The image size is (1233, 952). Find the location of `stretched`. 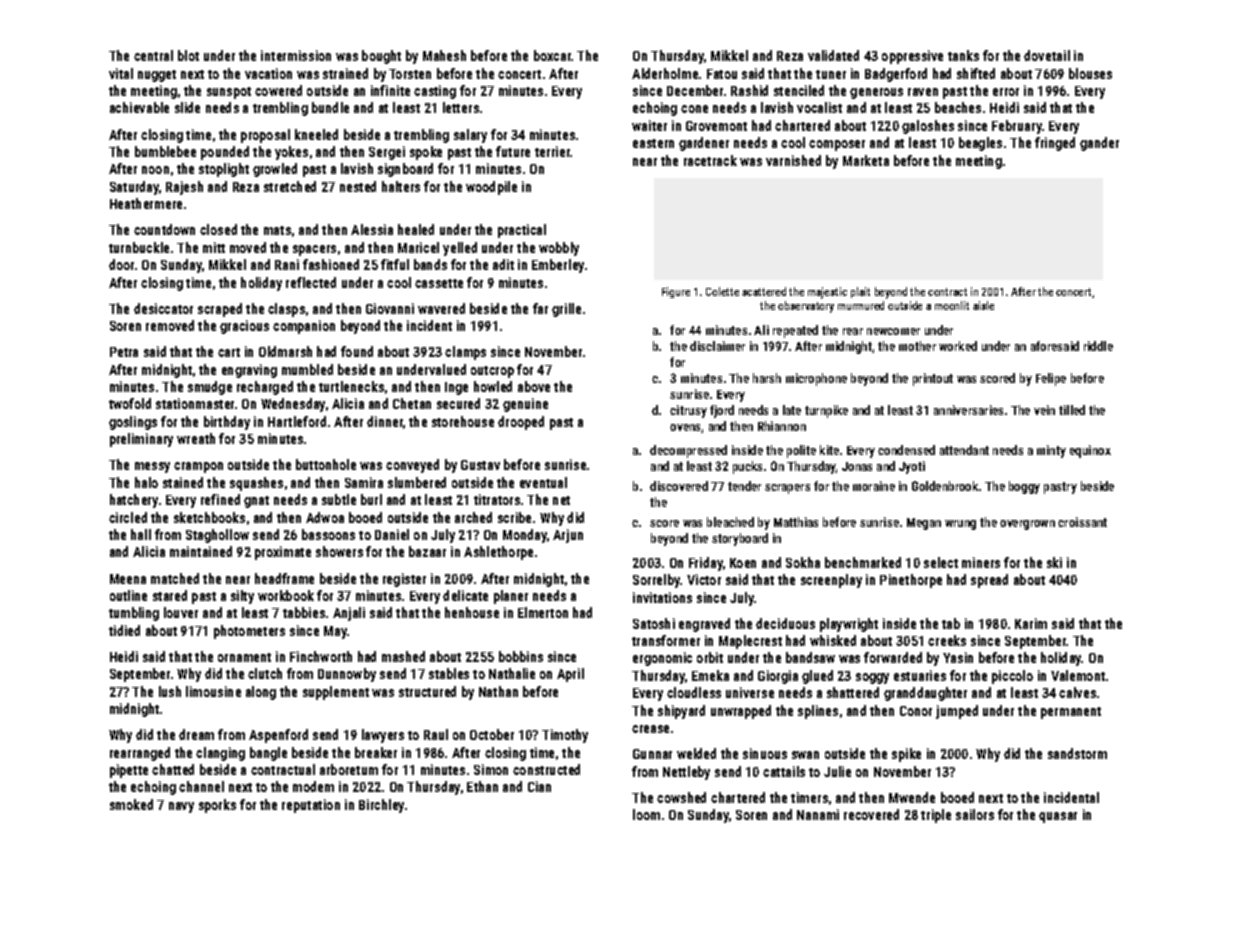

stretched is located at coordinates (290, 186).
